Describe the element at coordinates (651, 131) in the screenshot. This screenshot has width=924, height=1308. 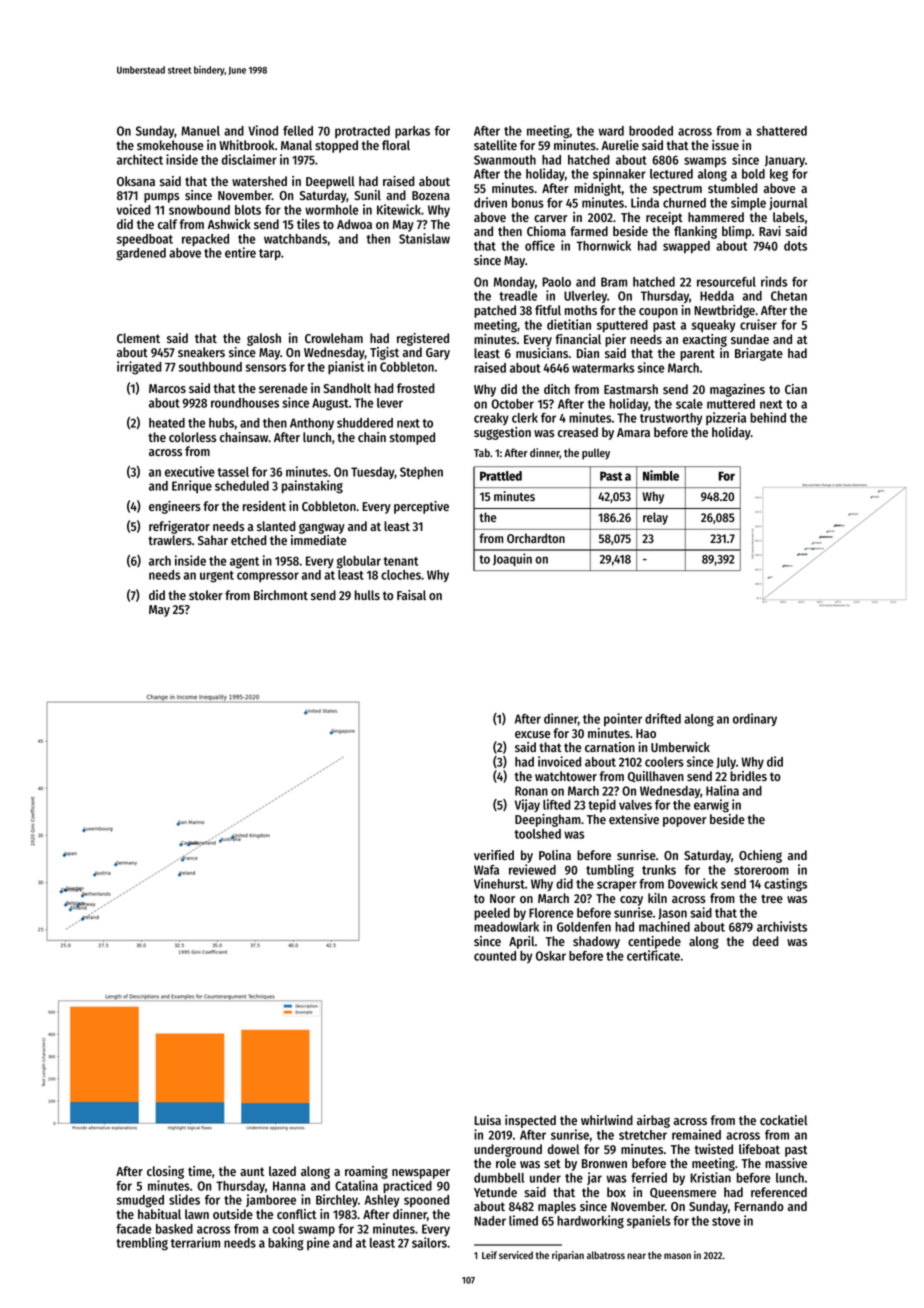
I see `brooded` at that location.
